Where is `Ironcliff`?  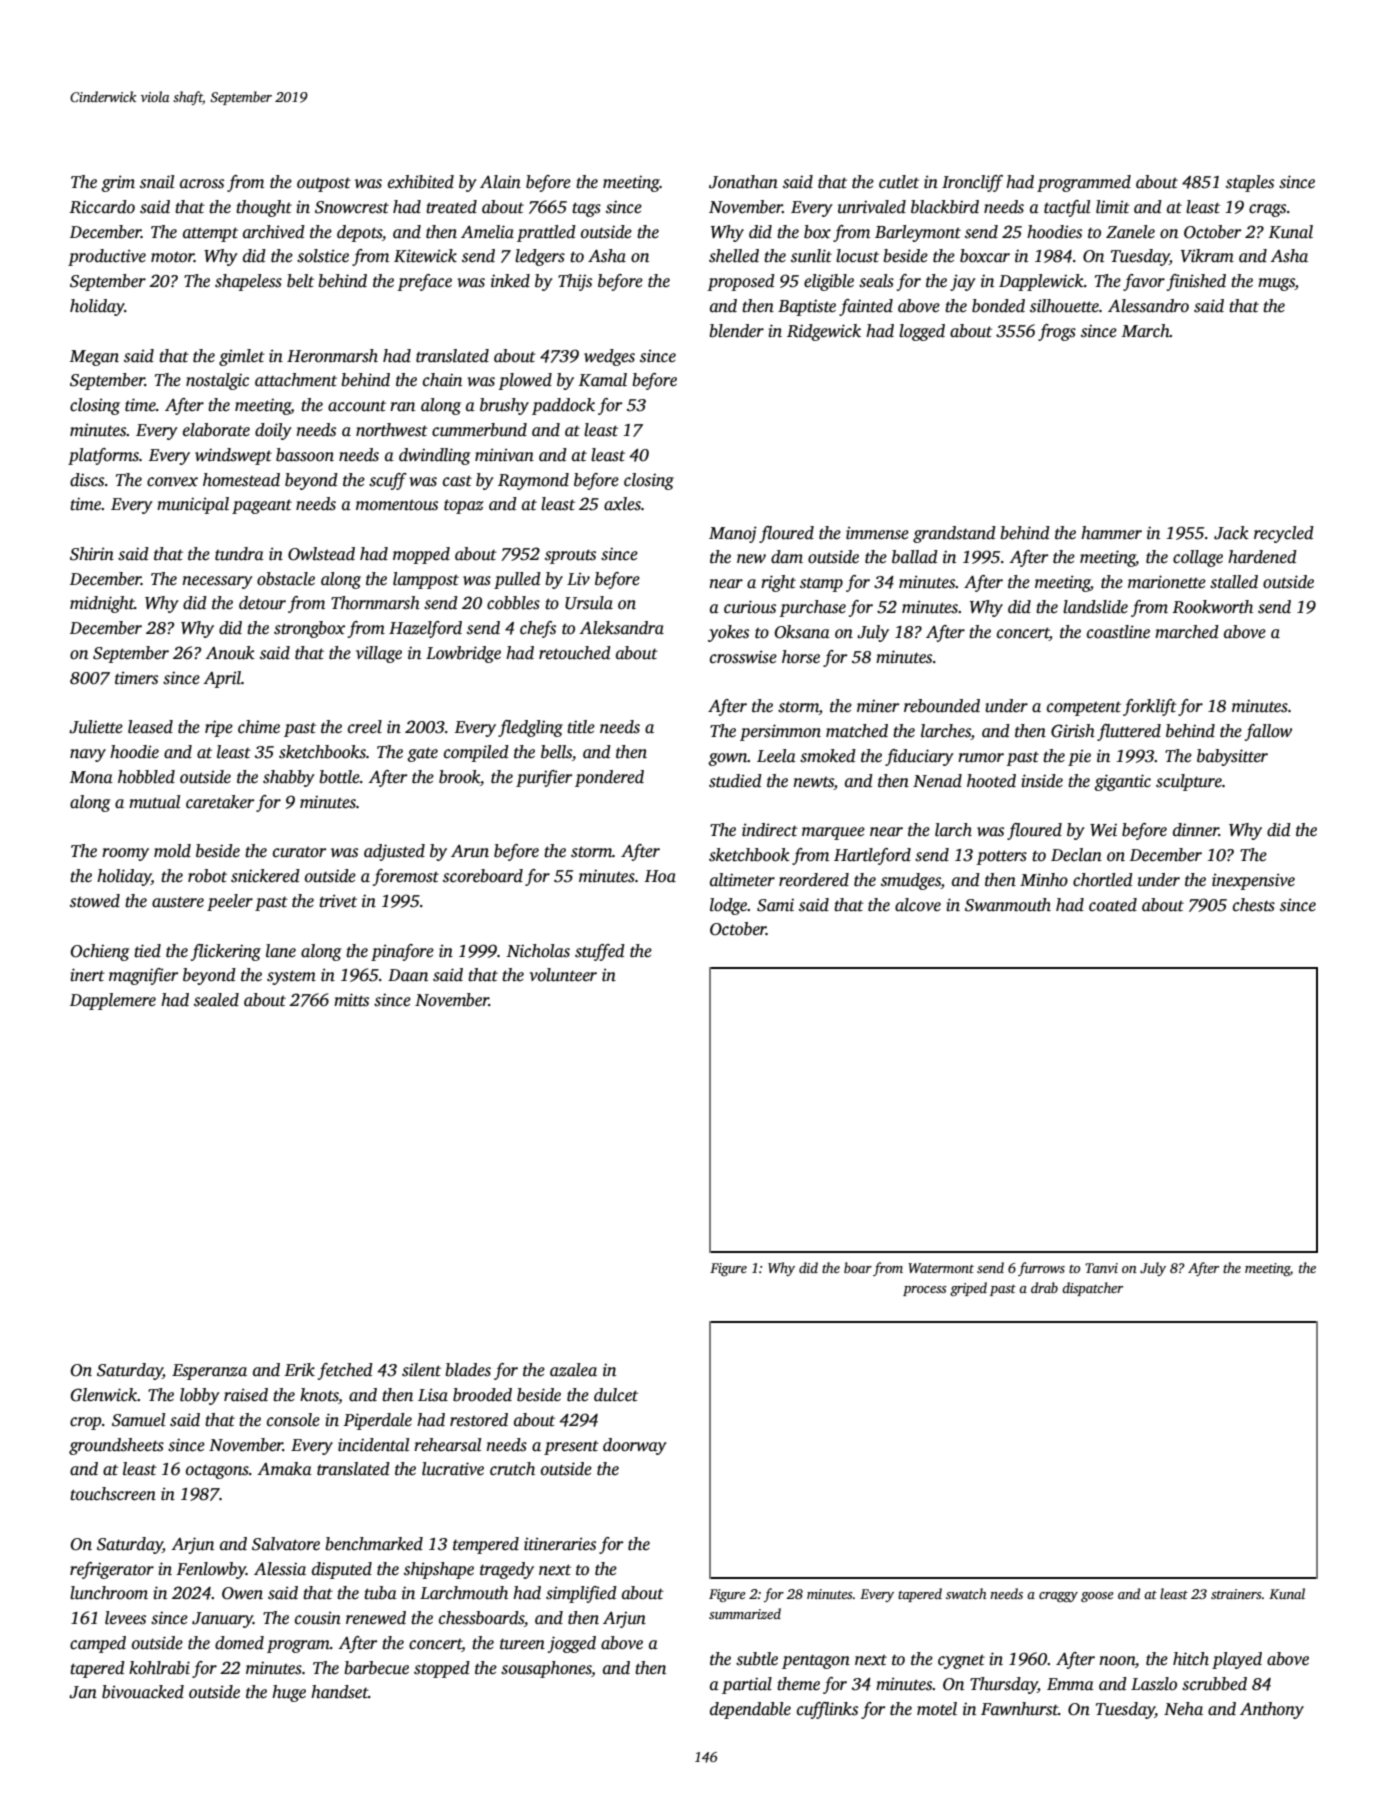
Ironcliff is located at coordinates (972, 183).
